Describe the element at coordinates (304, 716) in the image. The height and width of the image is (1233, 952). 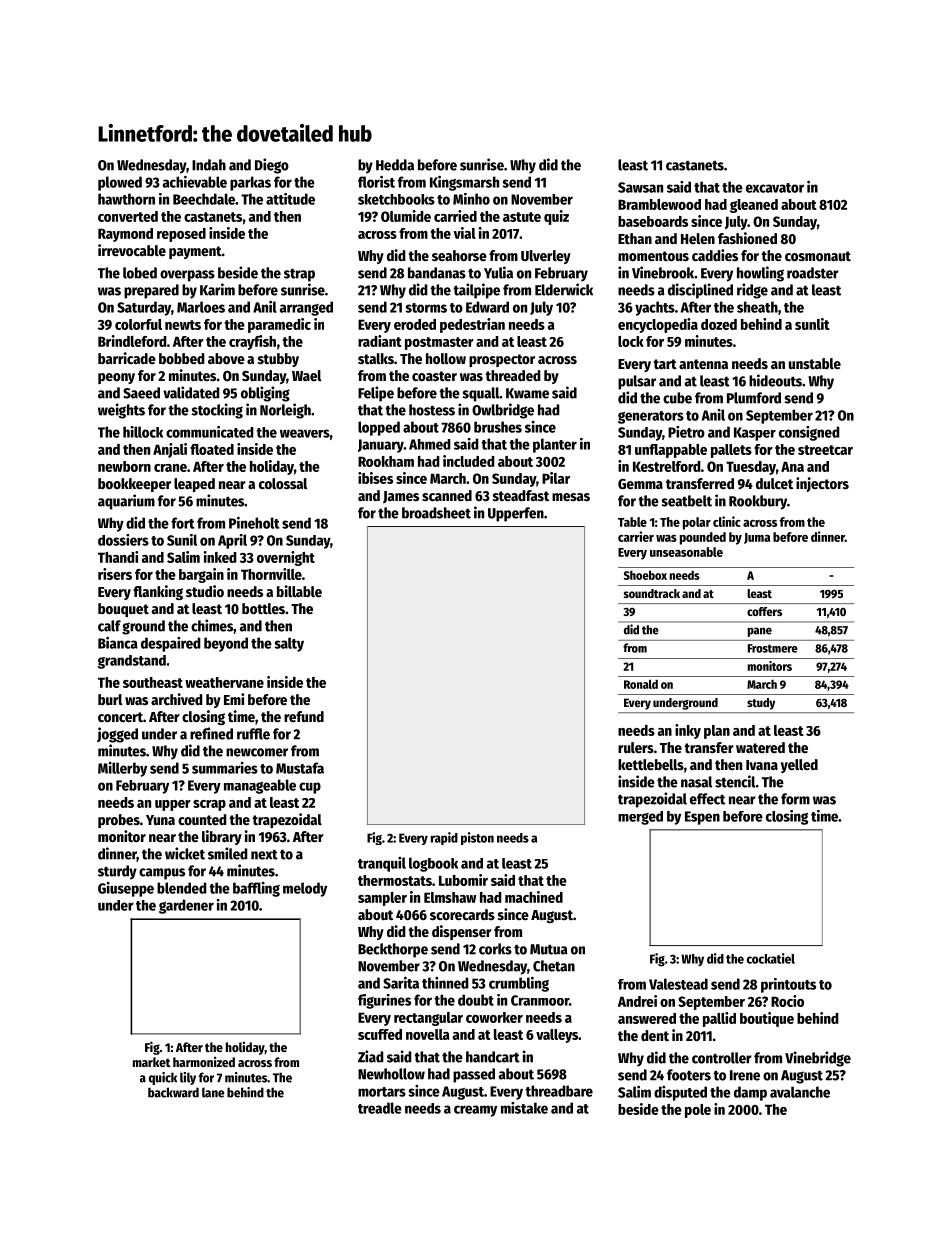
I see `refund` at that location.
